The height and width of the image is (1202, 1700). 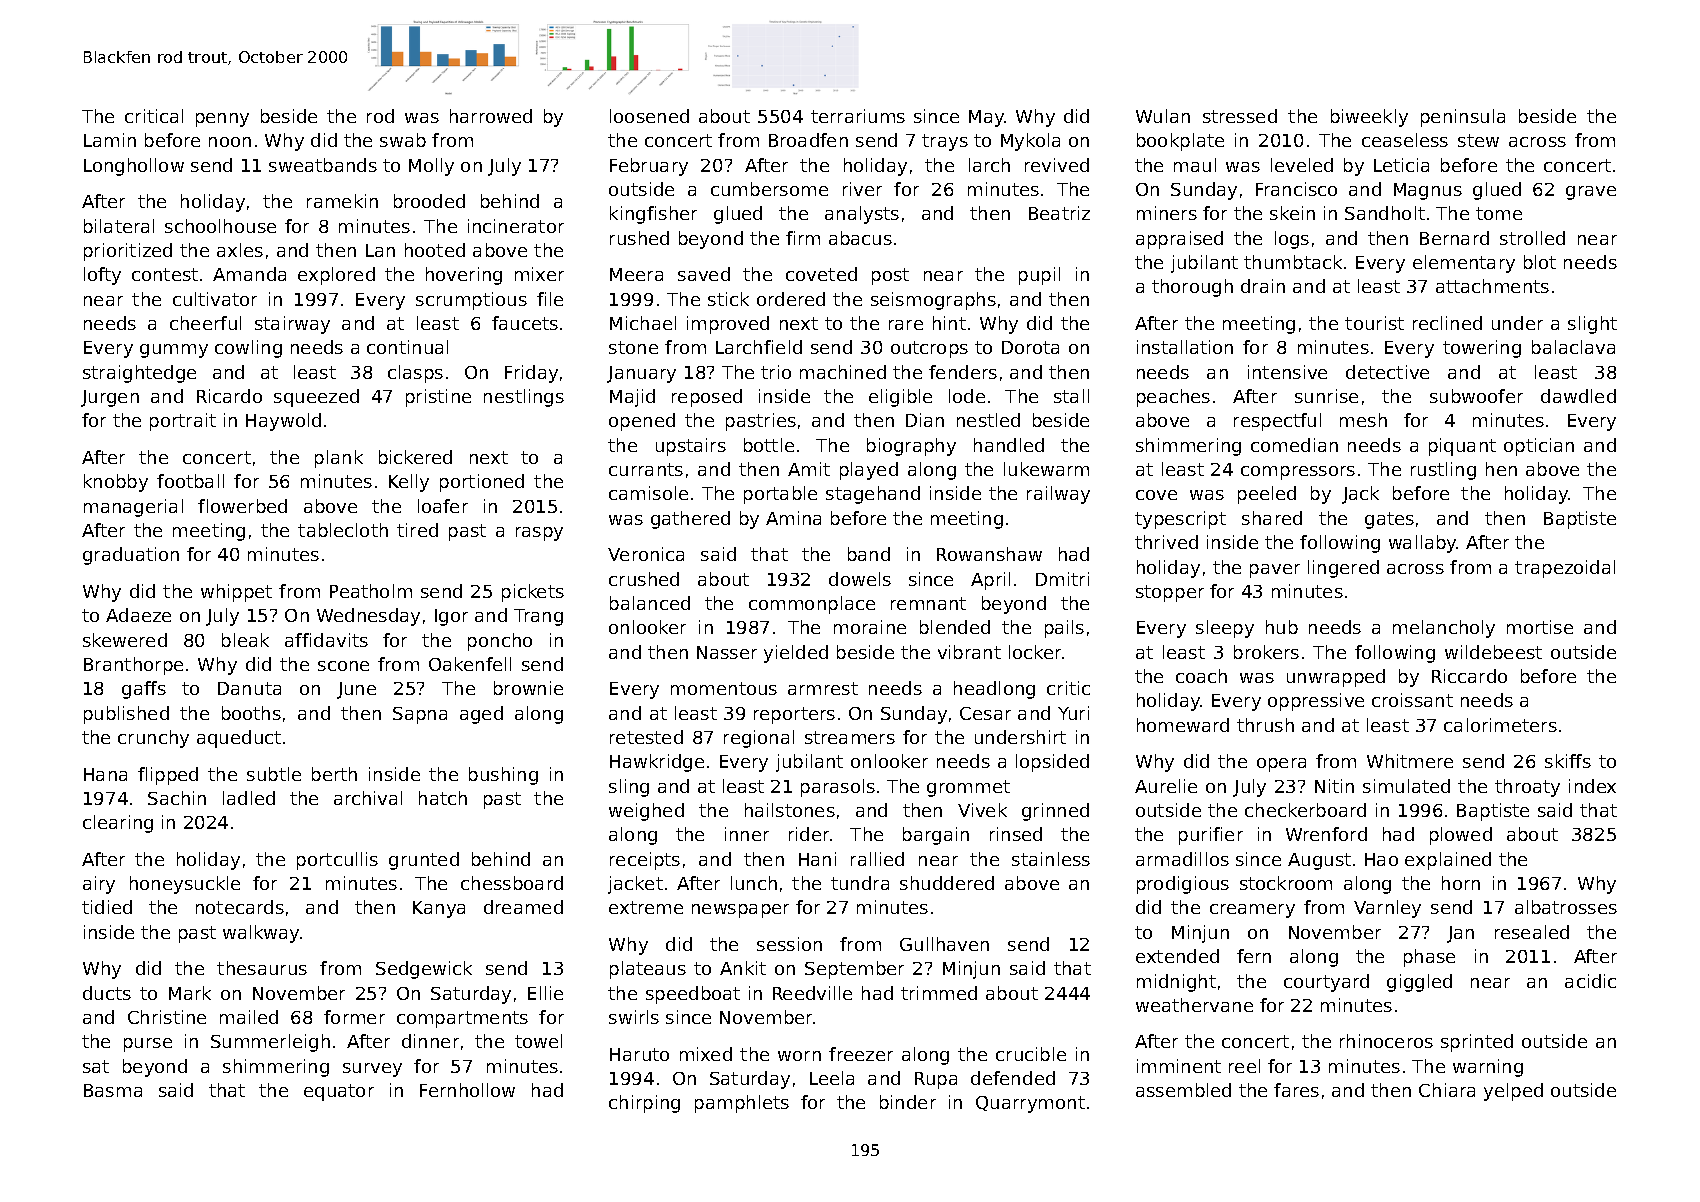 I want to click on penny, so click(x=222, y=120).
